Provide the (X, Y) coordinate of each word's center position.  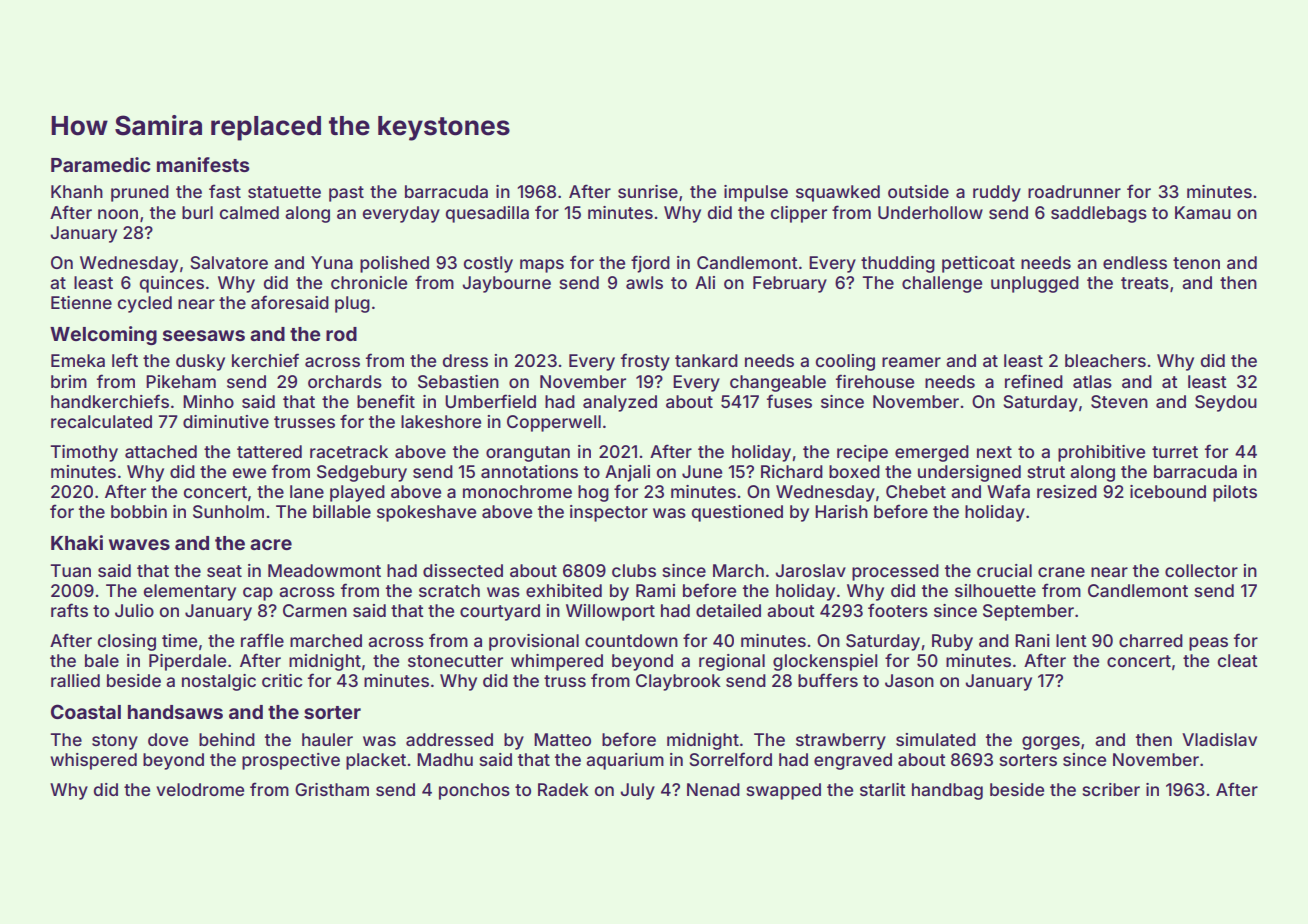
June (702, 471)
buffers (828, 680)
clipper (799, 214)
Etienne (81, 302)
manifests (203, 164)
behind (227, 739)
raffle (262, 640)
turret (1175, 452)
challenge (942, 284)
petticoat (978, 264)
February (790, 284)
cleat (1238, 660)
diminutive (226, 421)
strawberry (841, 741)
